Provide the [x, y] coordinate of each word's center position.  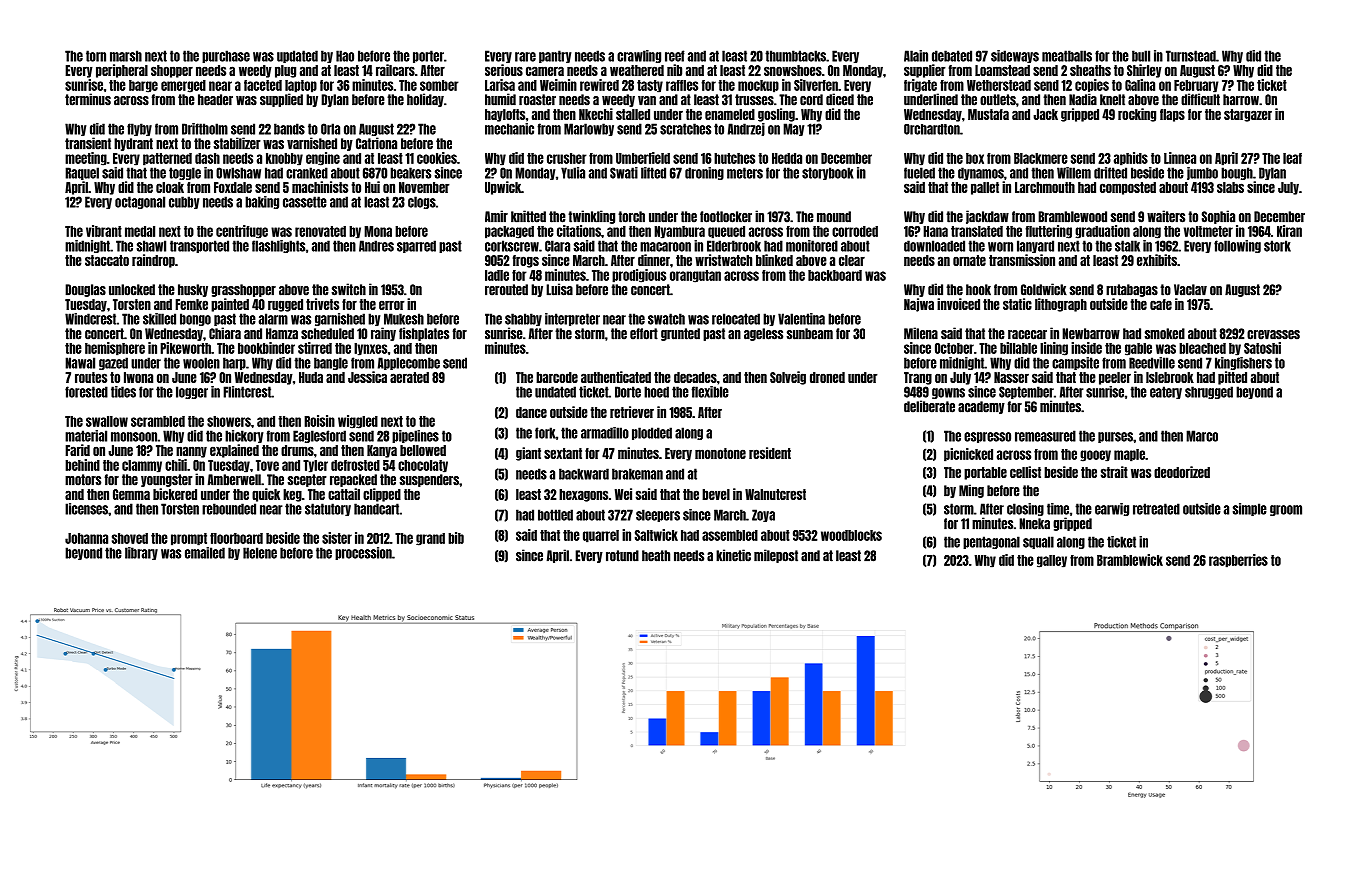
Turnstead [1191, 56]
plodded [652, 433]
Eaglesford [319, 436]
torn [96, 56]
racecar [1027, 335]
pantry [555, 56]
